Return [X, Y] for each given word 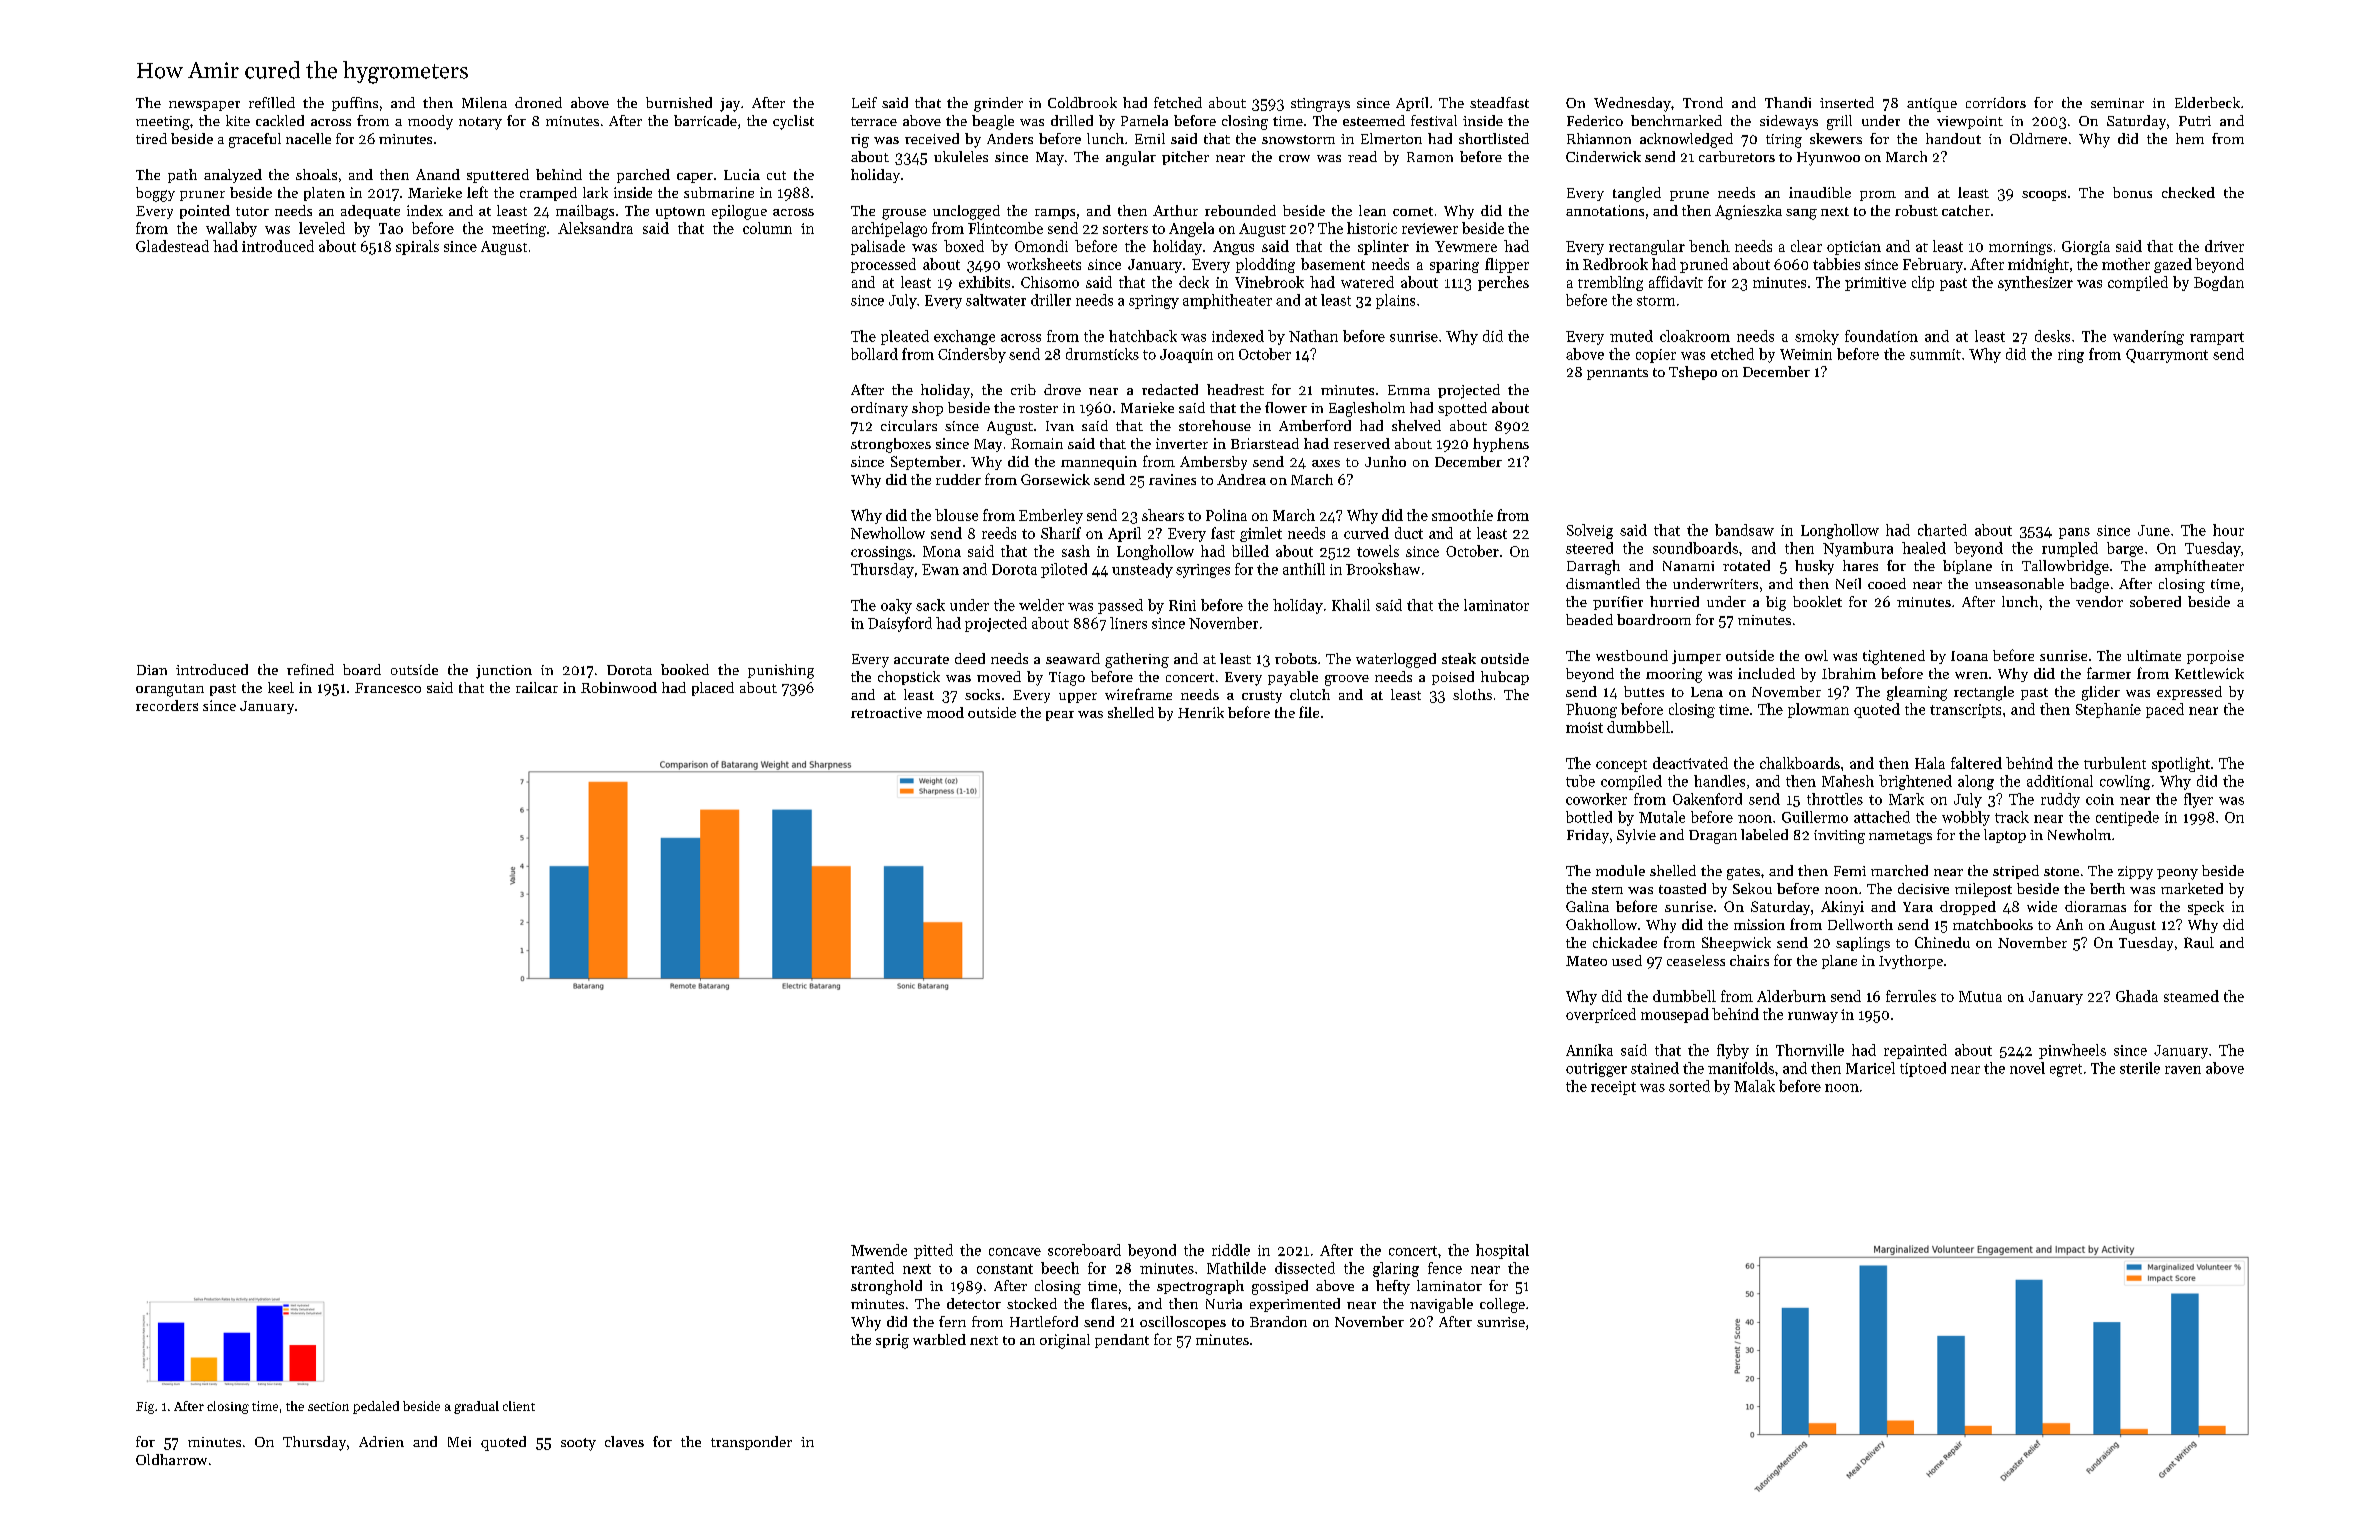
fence [1445, 1268]
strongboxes [891, 445]
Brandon [1278, 1321]
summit [1935, 354]
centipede [2127, 818]
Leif [864, 102]
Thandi [1788, 102]
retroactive [886, 712]
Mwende [879, 1250]
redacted [1170, 389]
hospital [1502, 1251]
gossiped [1280, 1287]
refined [310, 669]
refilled [272, 102]
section [328, 1406]
